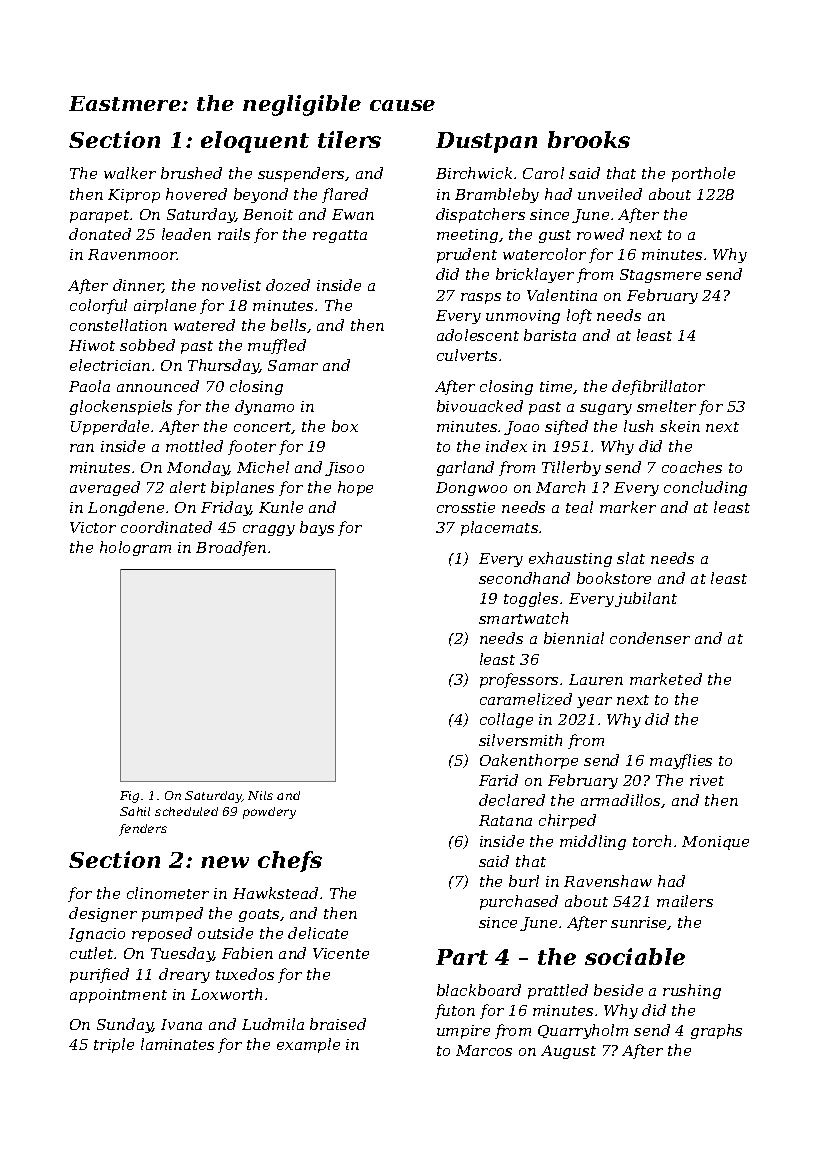  Describe the element at coordinates (498, 780) in the screenshot. I see `Farid` at that location.
